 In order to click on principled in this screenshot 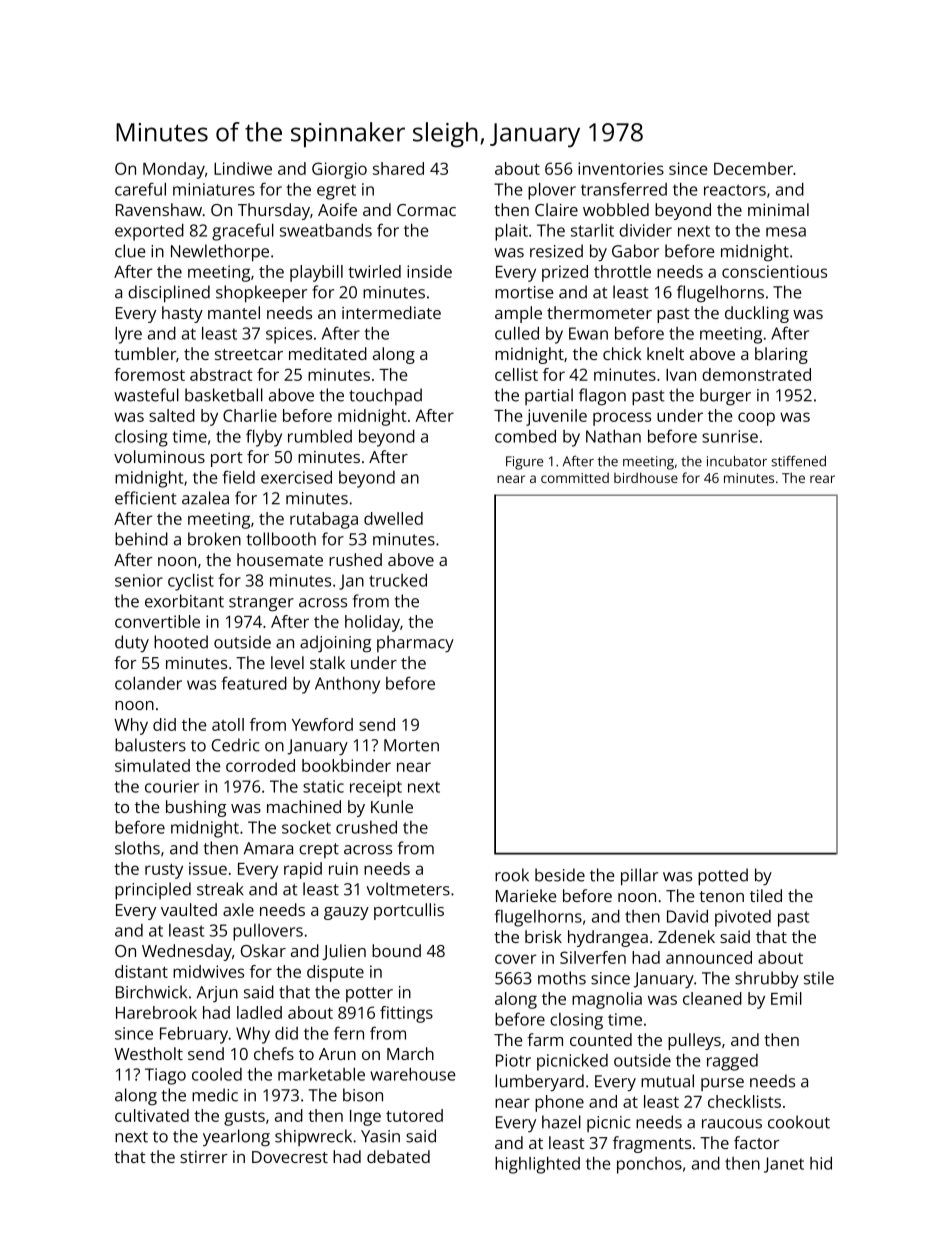, I will do `click(153, 891)`.
